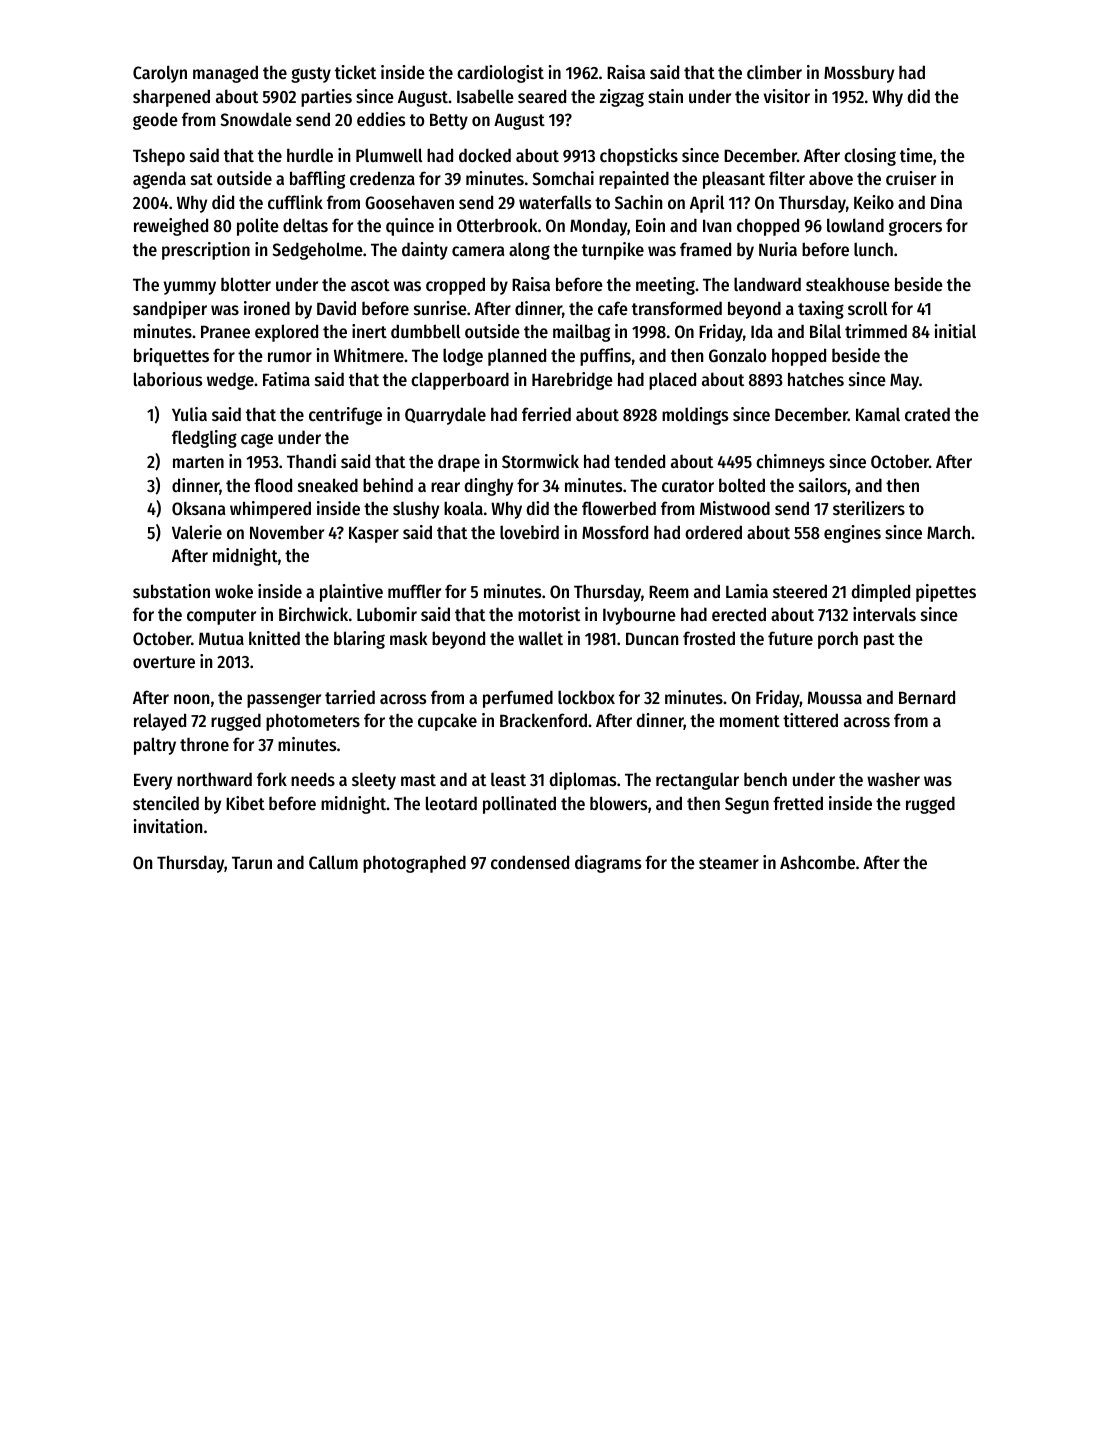 The height and width of the page is (1440, 1113). What do you see at coordinates (164, 662) in the page?
I see `overture` at bounding box center [164, 662].
